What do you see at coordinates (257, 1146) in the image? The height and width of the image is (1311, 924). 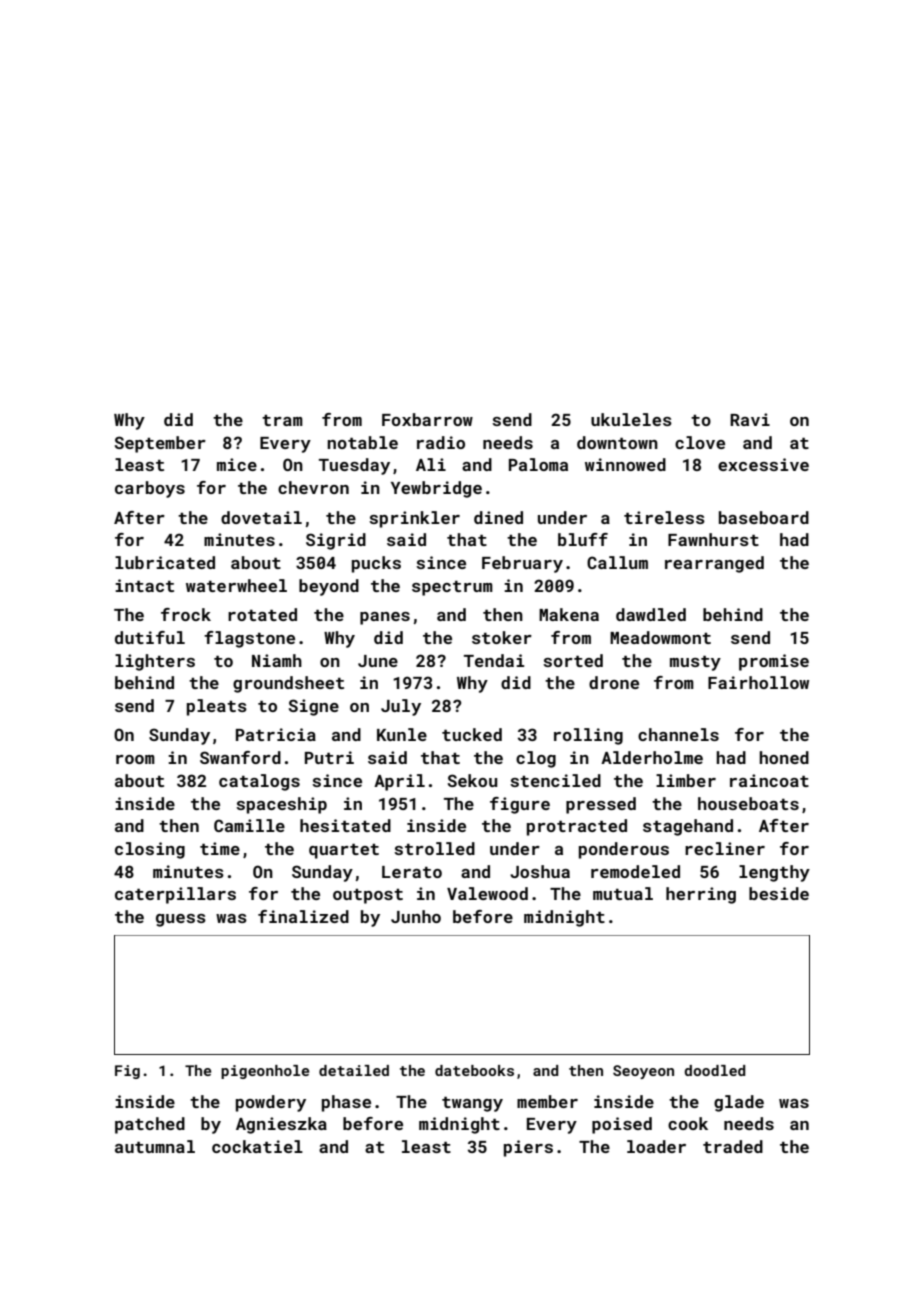 I see `cockatiel` at bounding box center [257, 1146].
